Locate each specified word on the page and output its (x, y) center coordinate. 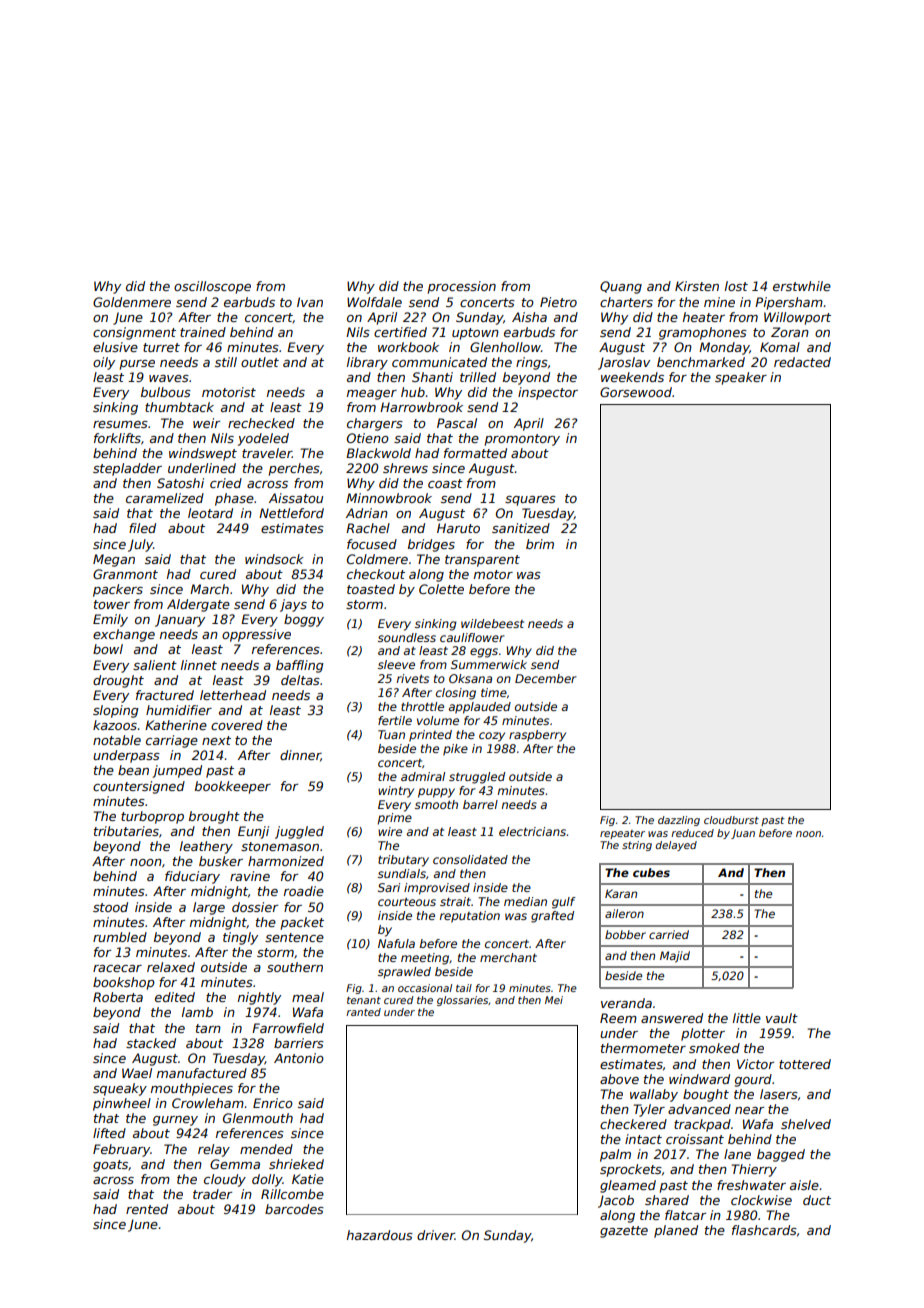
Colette (441, 589)
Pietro (558, 302)
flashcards (764, 1230)
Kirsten (697, 286)
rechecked (261, 423)
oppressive (256, 635)
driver (436, 1235)
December (546, 678)
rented (147, 1209)
